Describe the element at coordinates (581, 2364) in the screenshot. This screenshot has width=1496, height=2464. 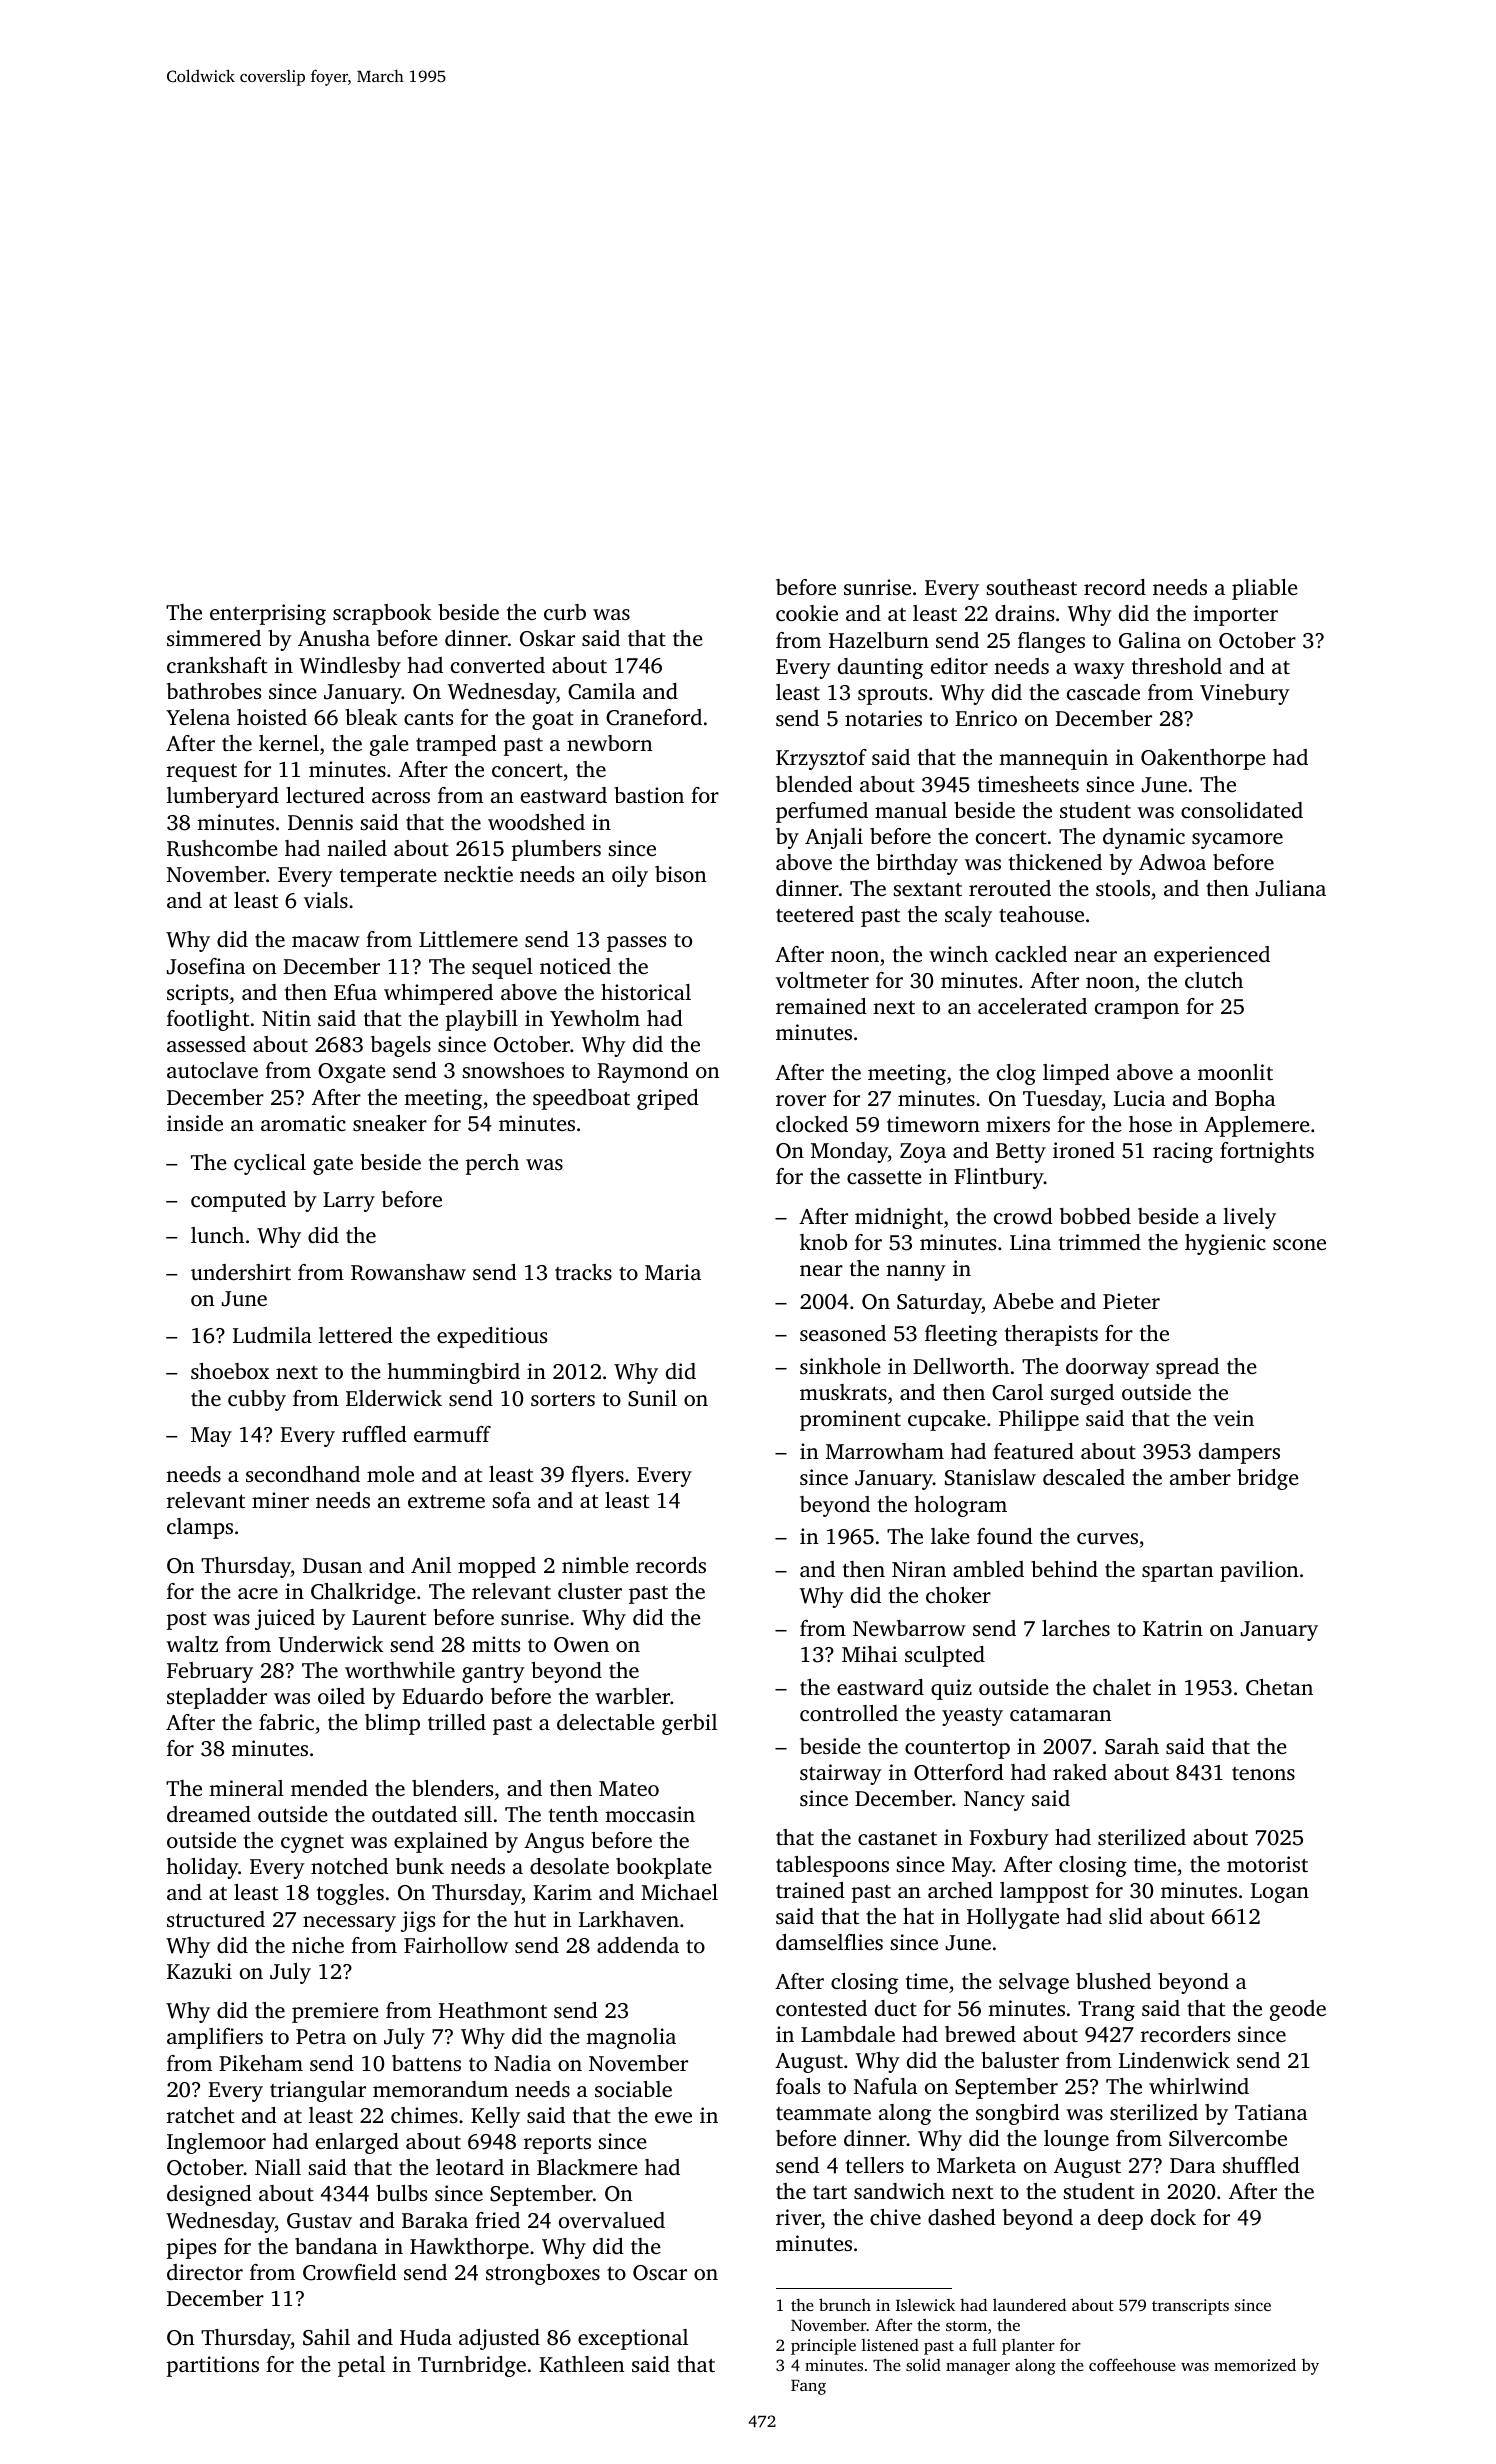
I see `Kathleen` at that location.
